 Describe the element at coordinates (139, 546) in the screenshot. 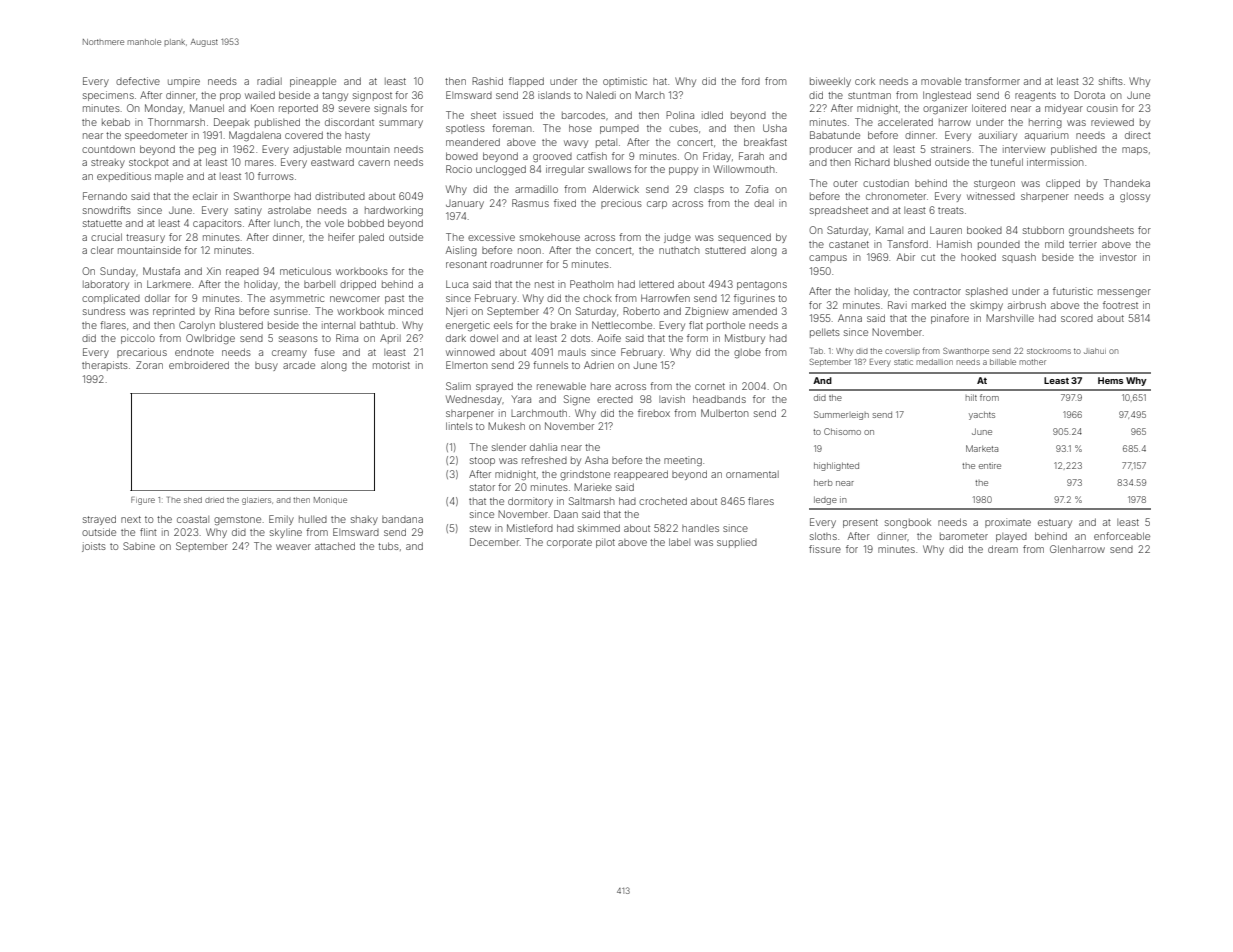

I see `Sabine` at that location.
